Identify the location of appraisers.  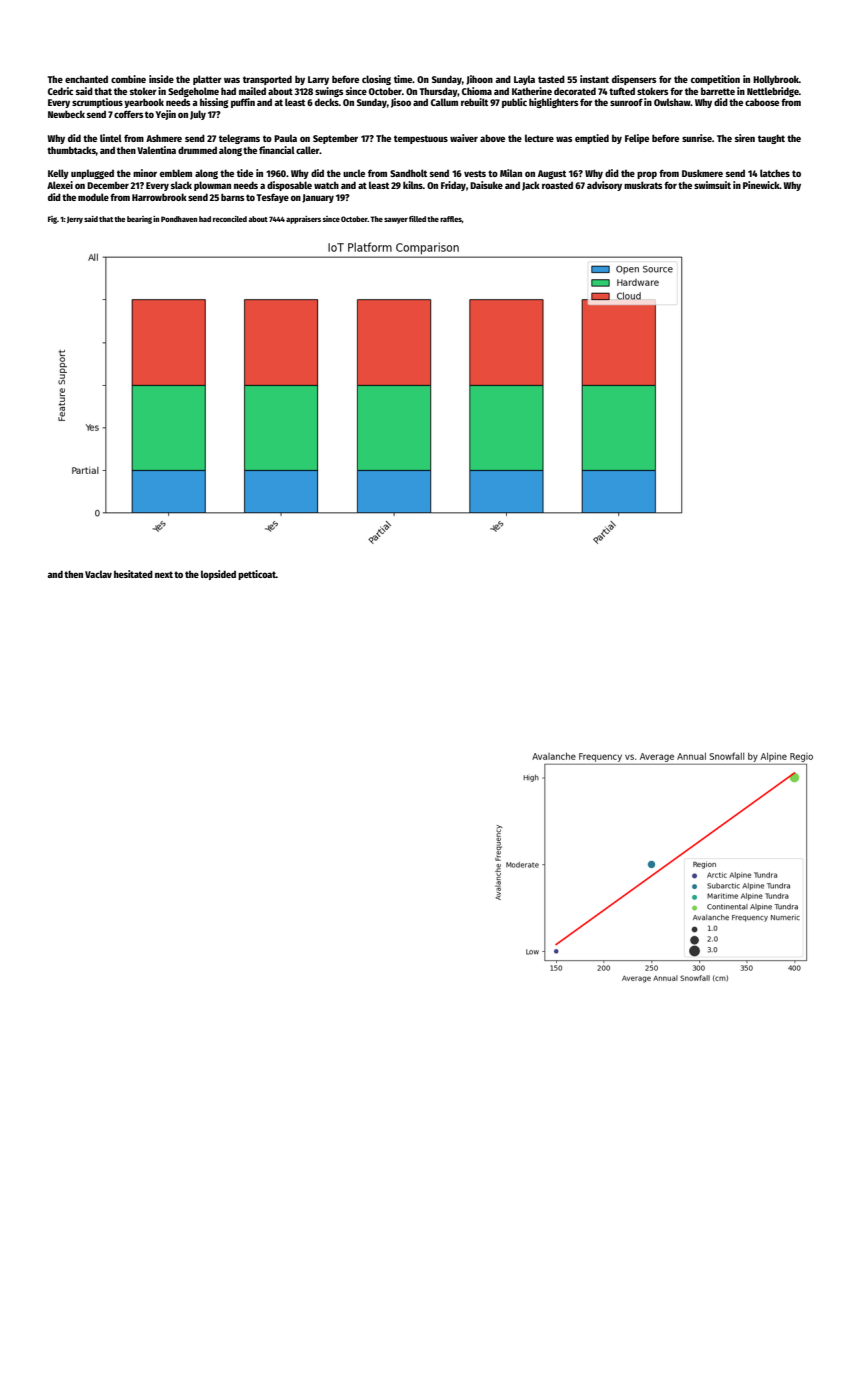
(303, 220).
